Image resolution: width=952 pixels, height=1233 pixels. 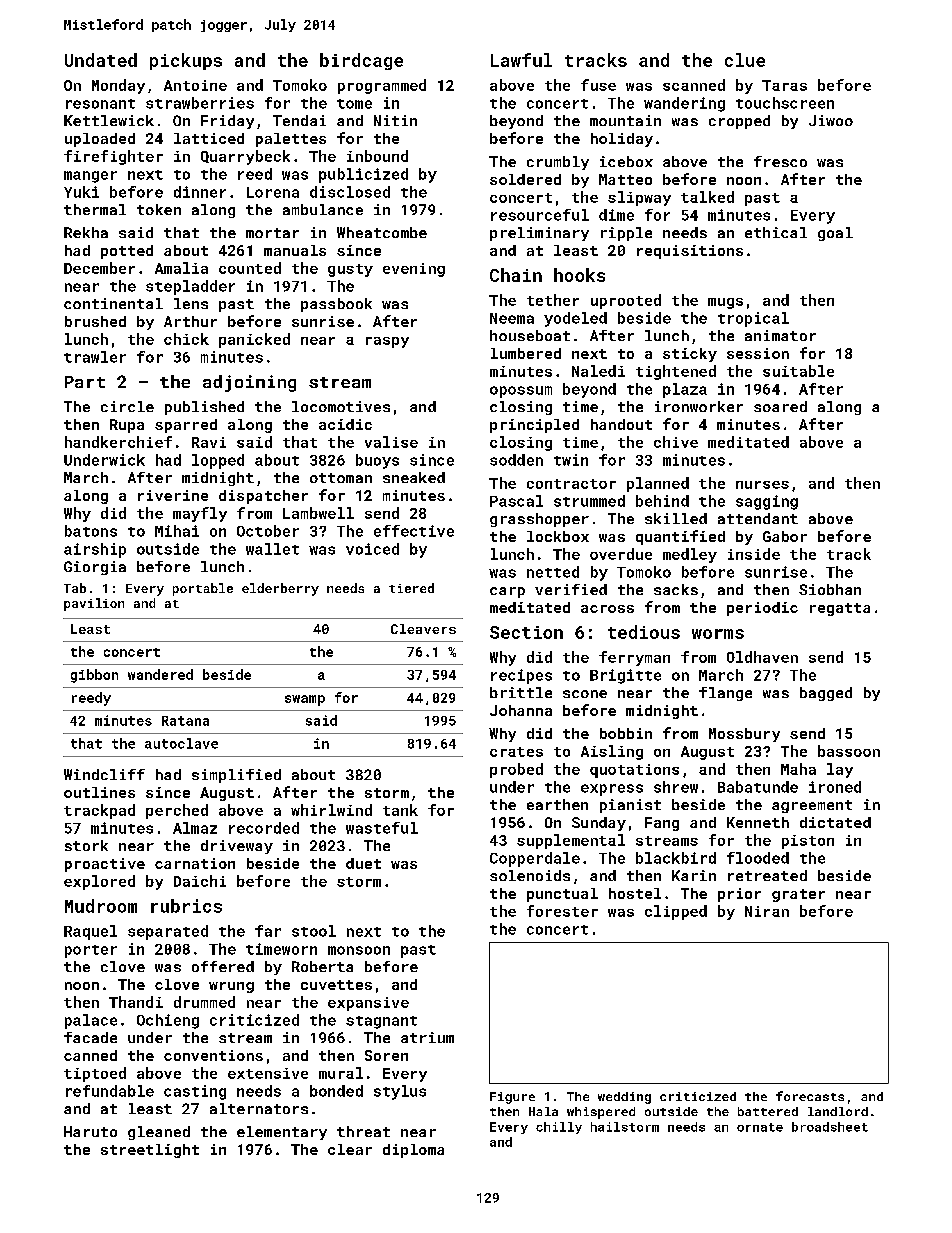 What do you see at coordinates (830, 1127) in the image?
I see `broadsheet` at bounding box center [830, 1127].
